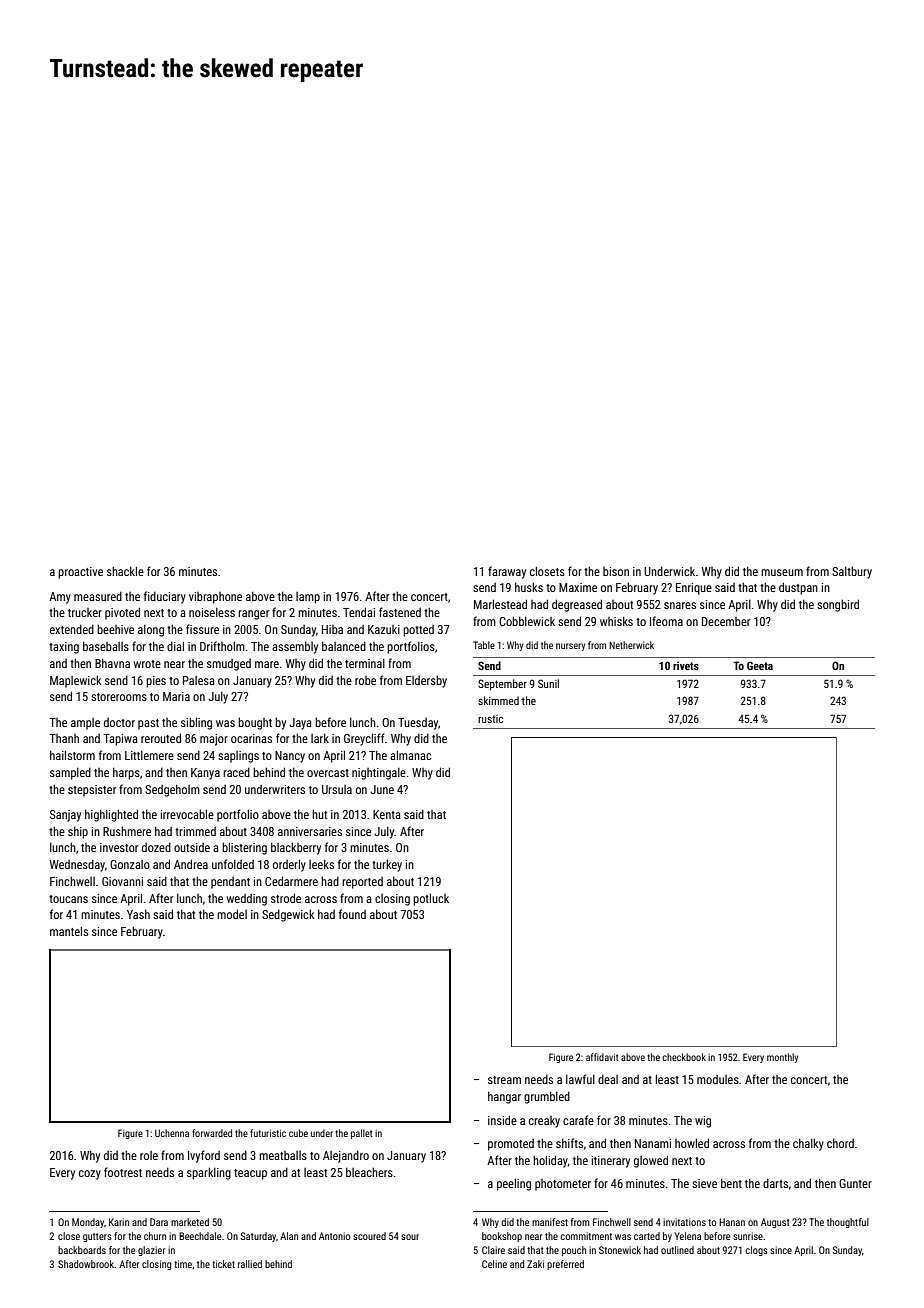 This screenshot has width=924, height=1308. I want to click on blistering, so click(244, 848).
